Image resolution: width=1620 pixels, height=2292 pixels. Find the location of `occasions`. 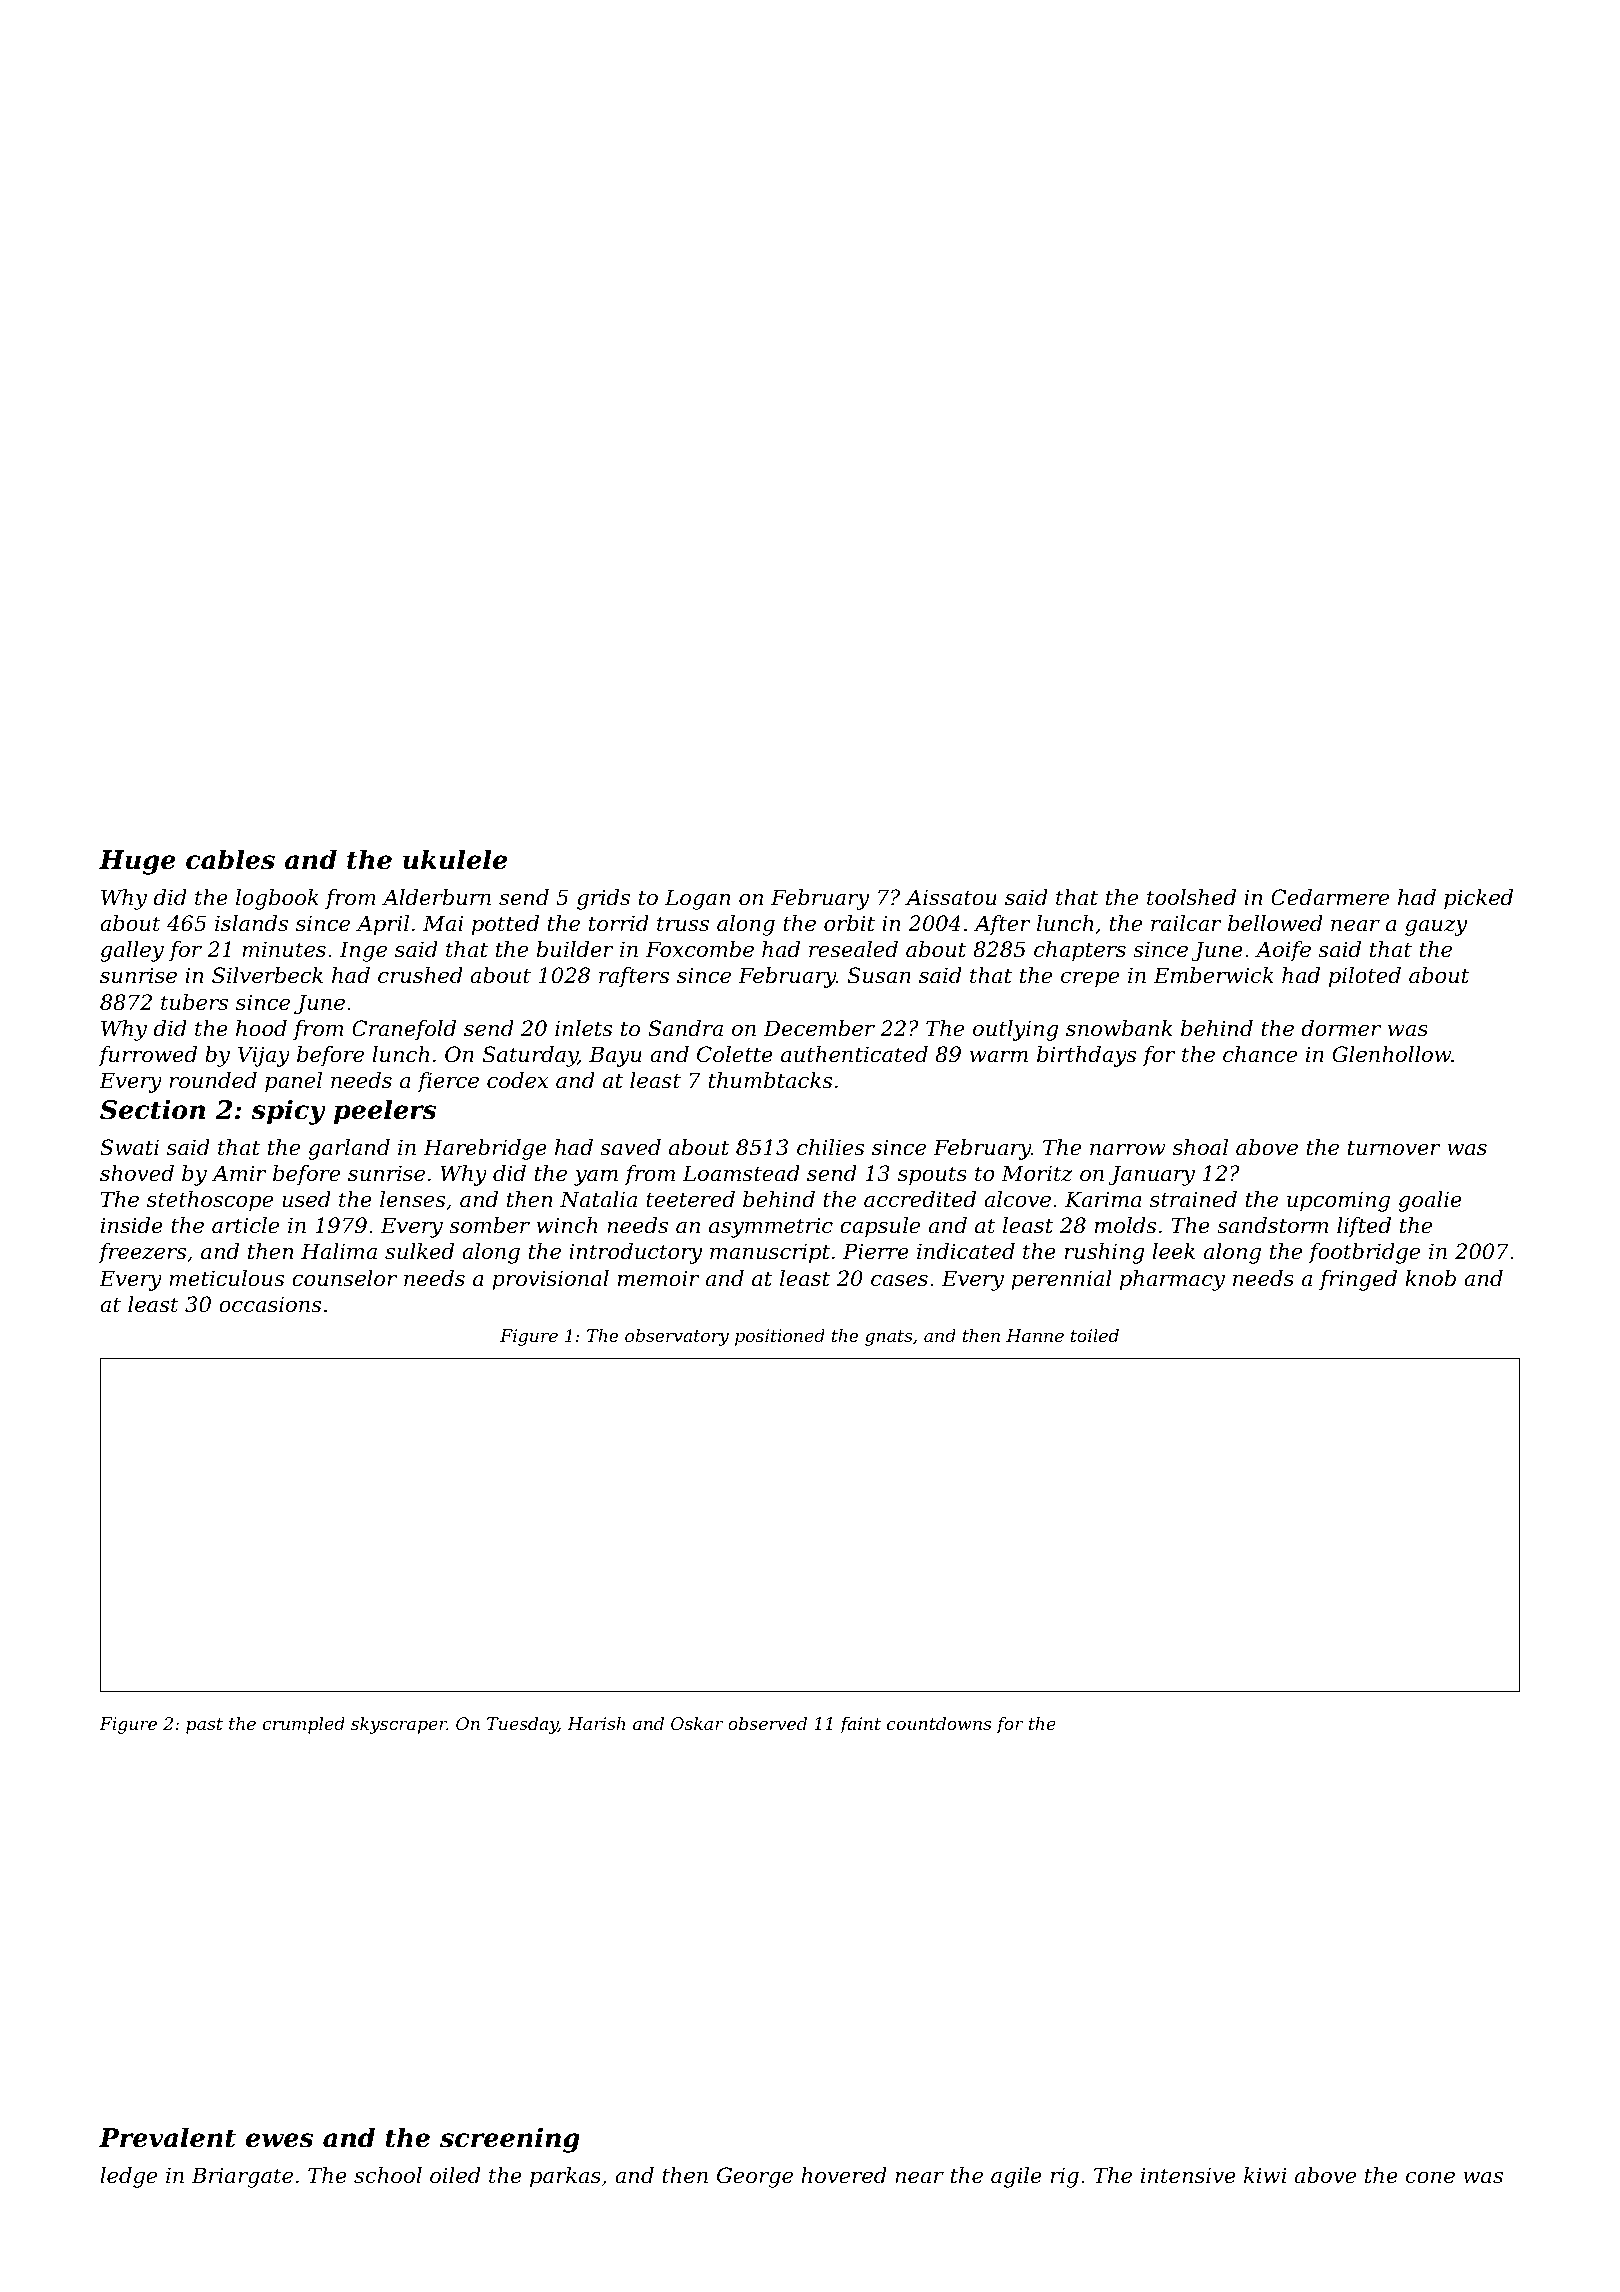

occasions is located at coordinates (270, 1304).
